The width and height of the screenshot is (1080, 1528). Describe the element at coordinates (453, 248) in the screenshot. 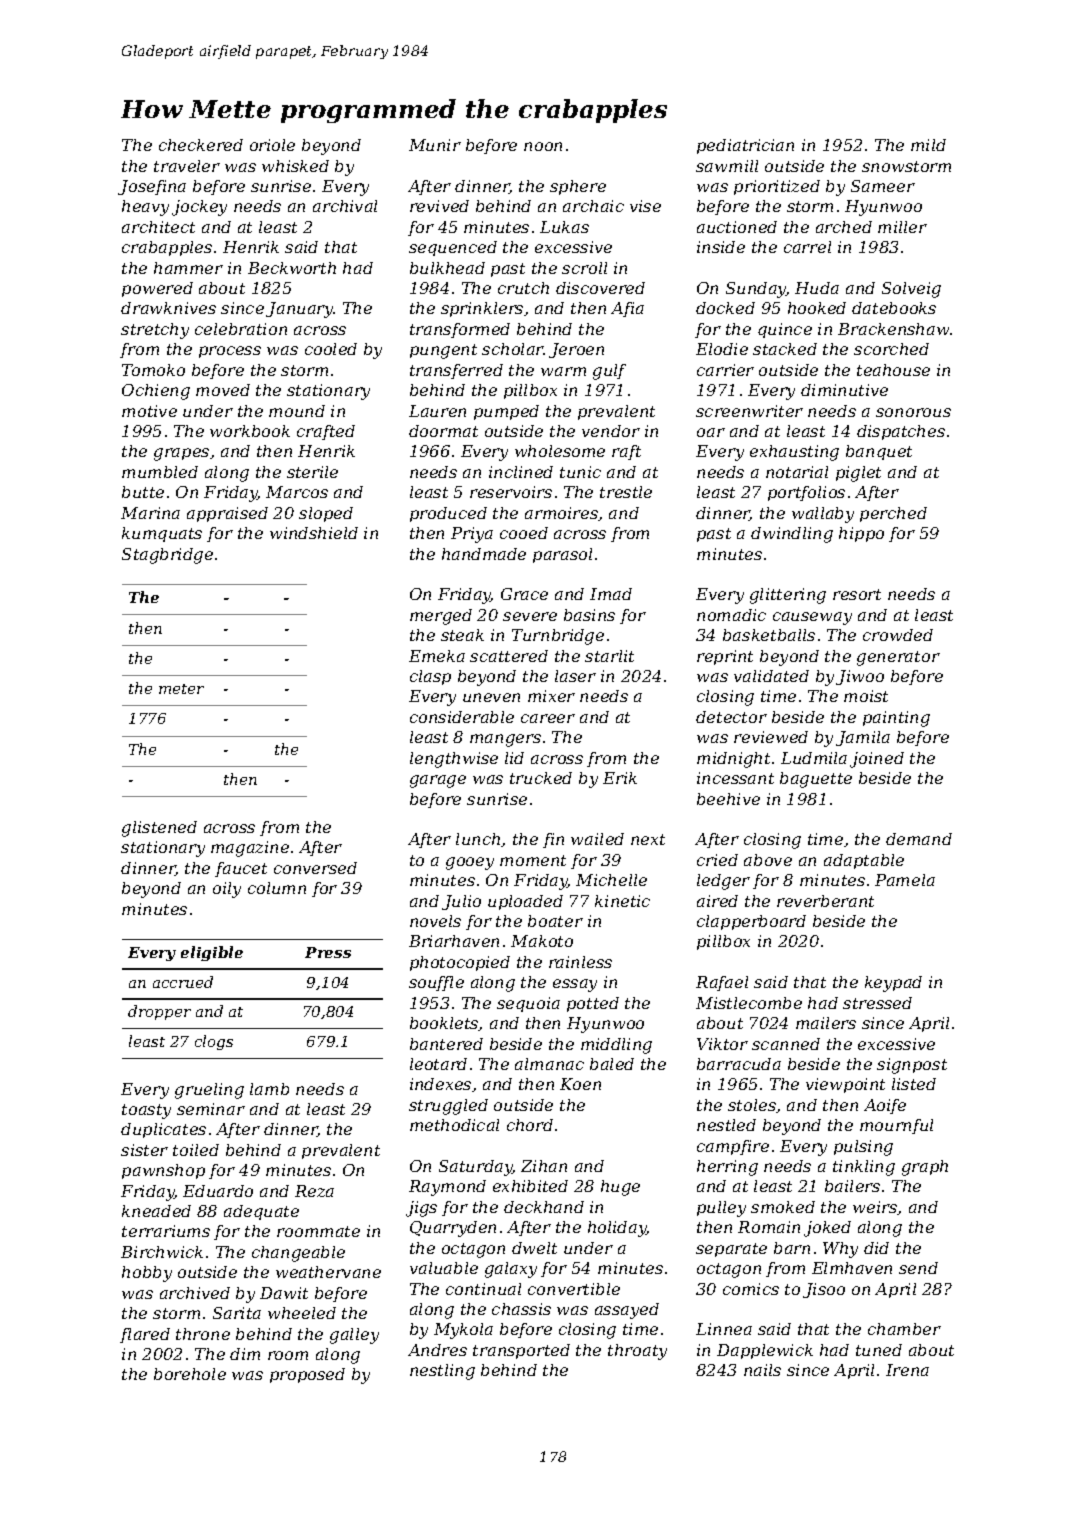

I see `sequenced` at that location.
